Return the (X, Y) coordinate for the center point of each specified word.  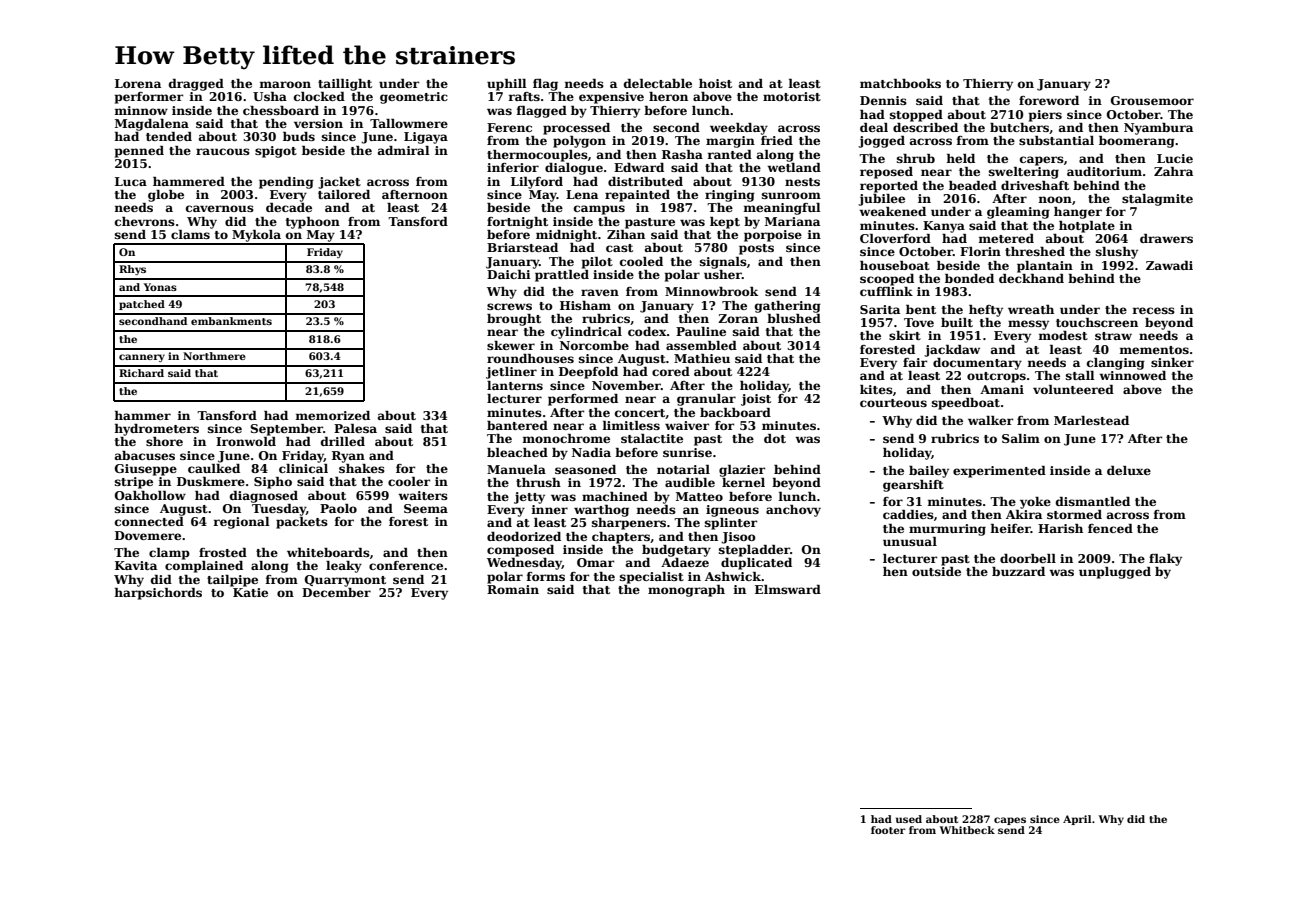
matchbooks (900, 83)
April (1077, 820)
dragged (196, 85)
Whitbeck (967, 830)
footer (888, 830)
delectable (658, 83)
